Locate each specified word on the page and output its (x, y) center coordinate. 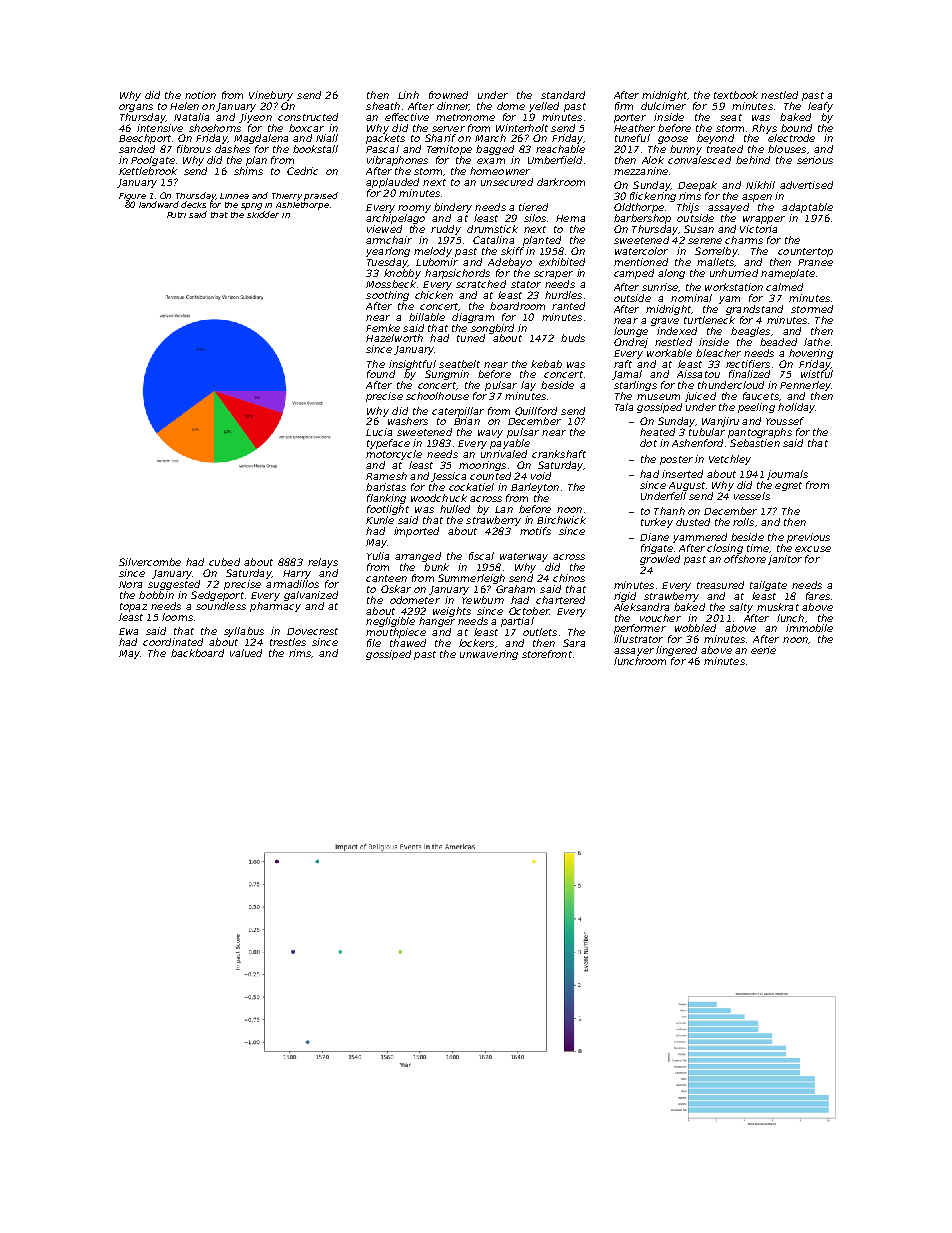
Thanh (669, 511)
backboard (197, 653)
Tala (624, 407)
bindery (453, 208)
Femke (383, 328)
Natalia (191, 117)
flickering (653, 197)
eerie (763, 650)
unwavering (489, 655)
